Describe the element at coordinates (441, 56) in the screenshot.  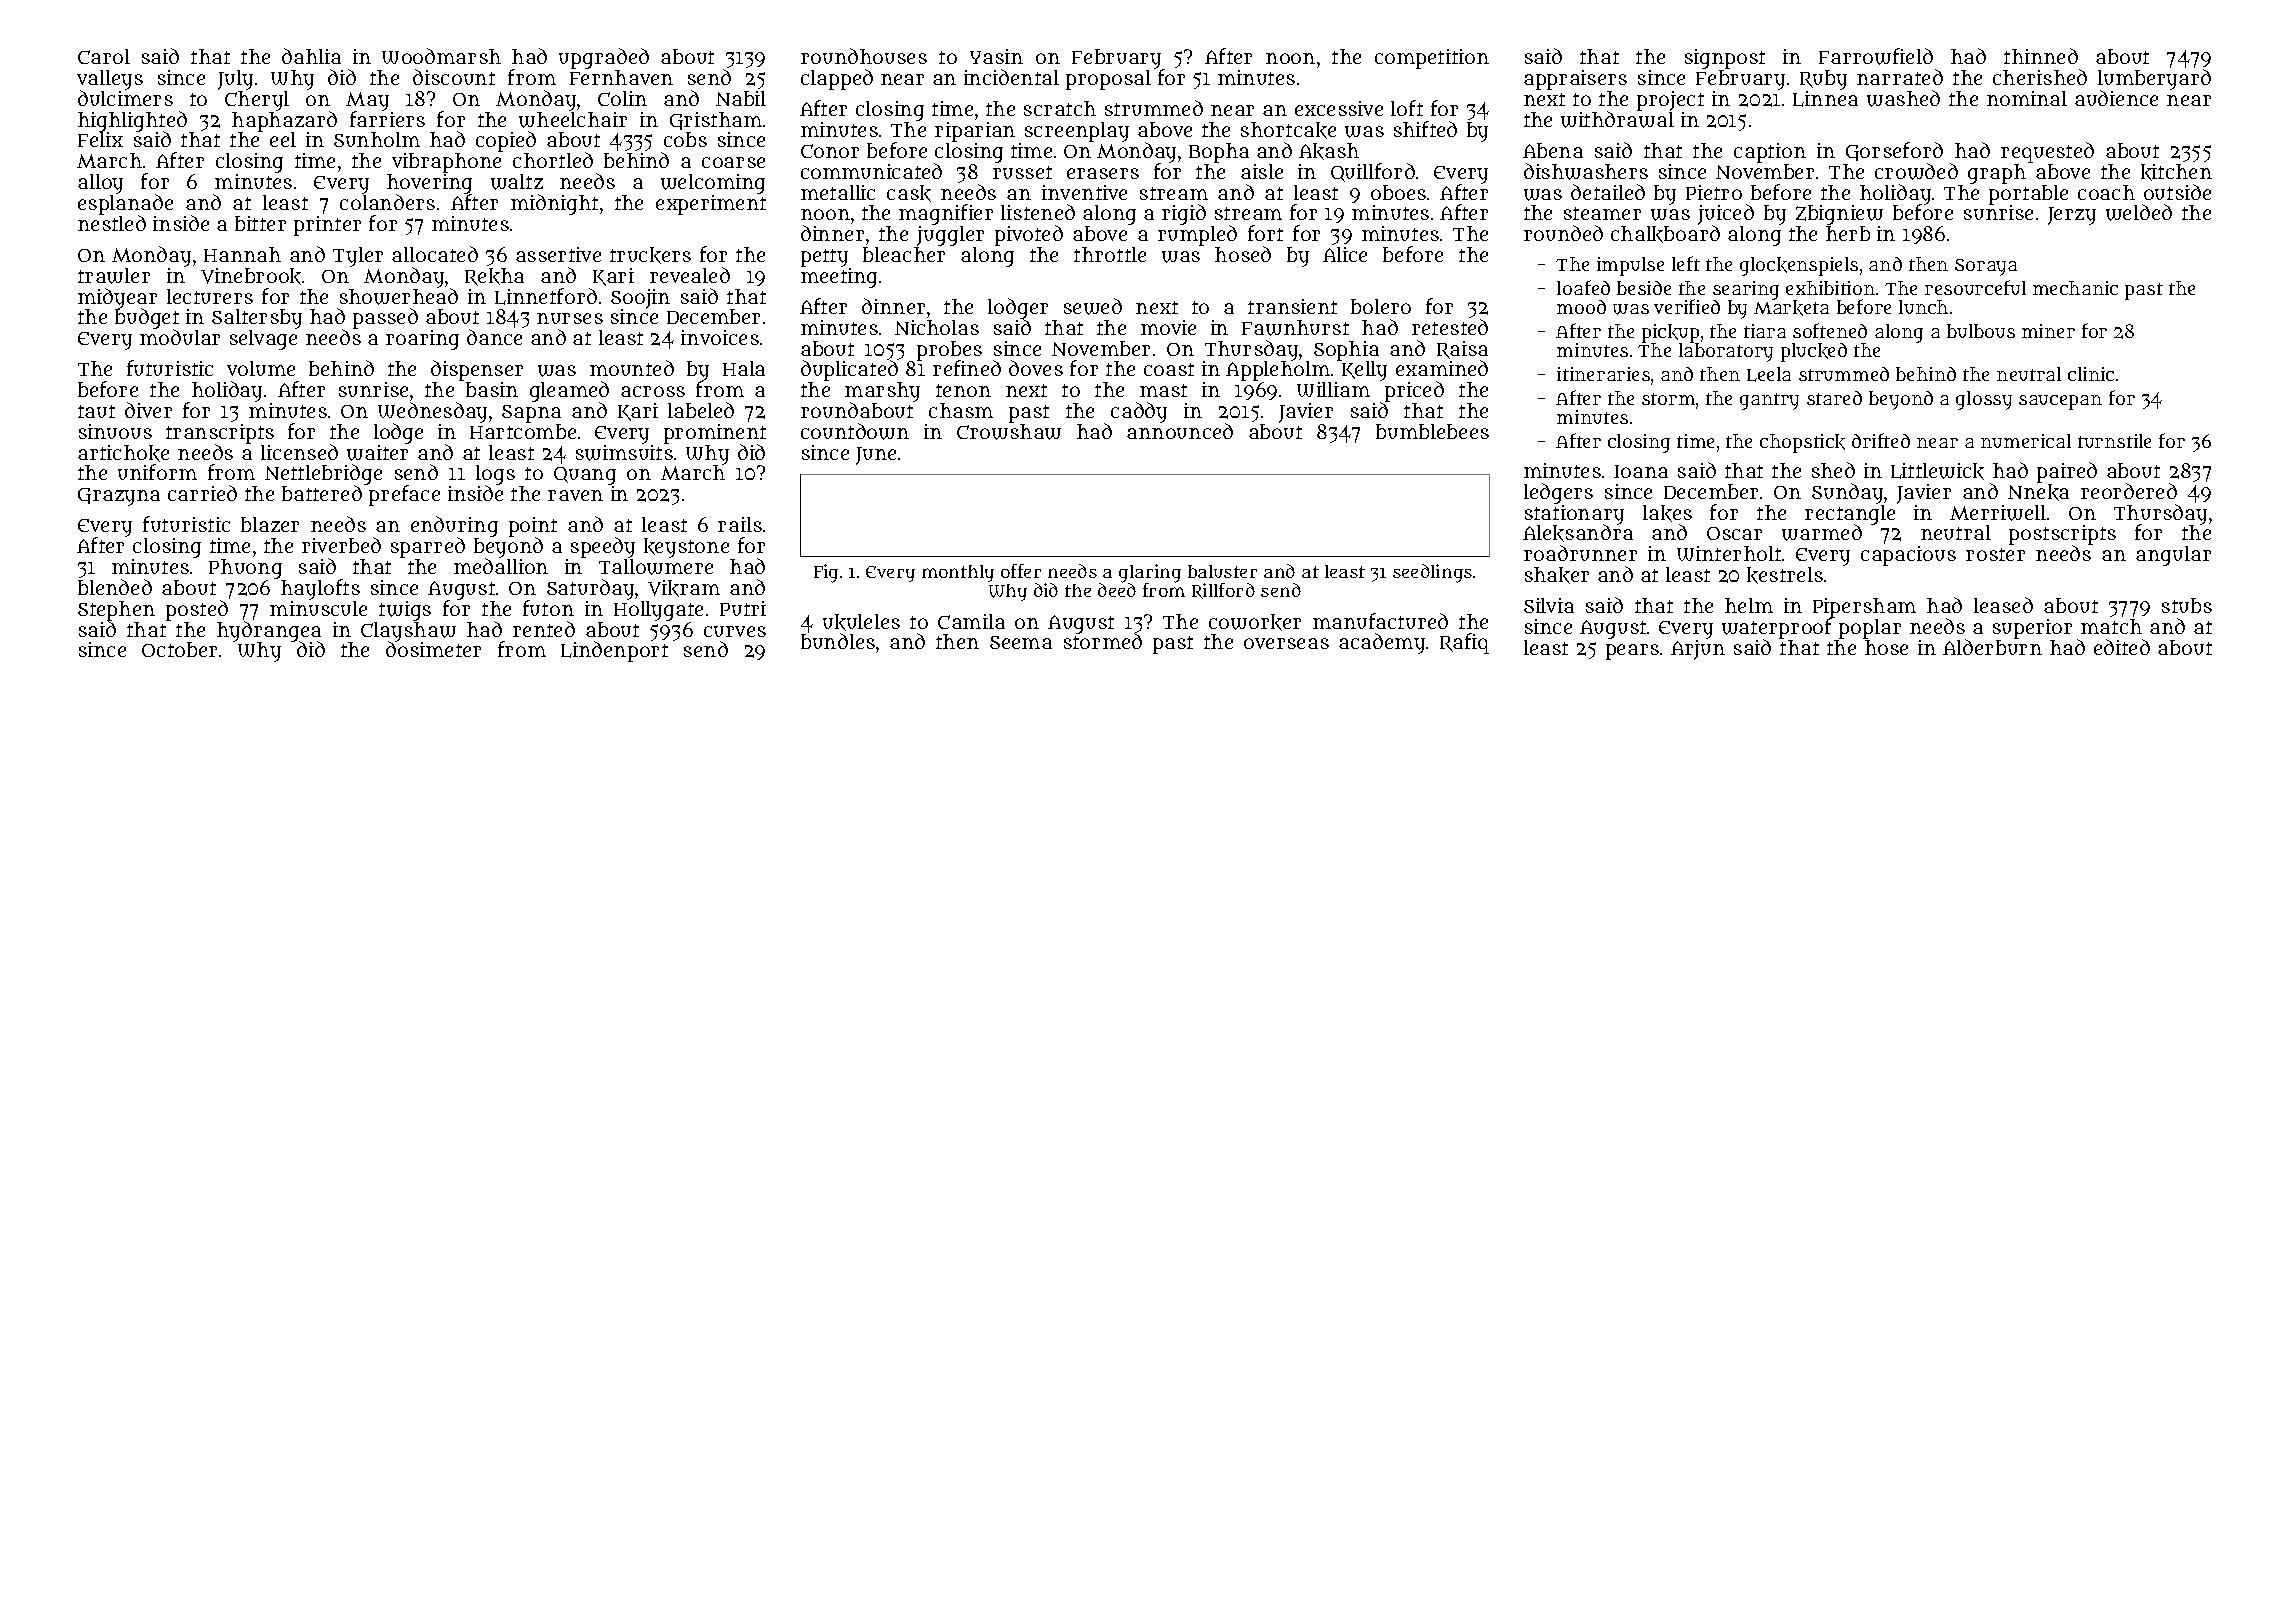
I see `Woodmarsh` at that location.
